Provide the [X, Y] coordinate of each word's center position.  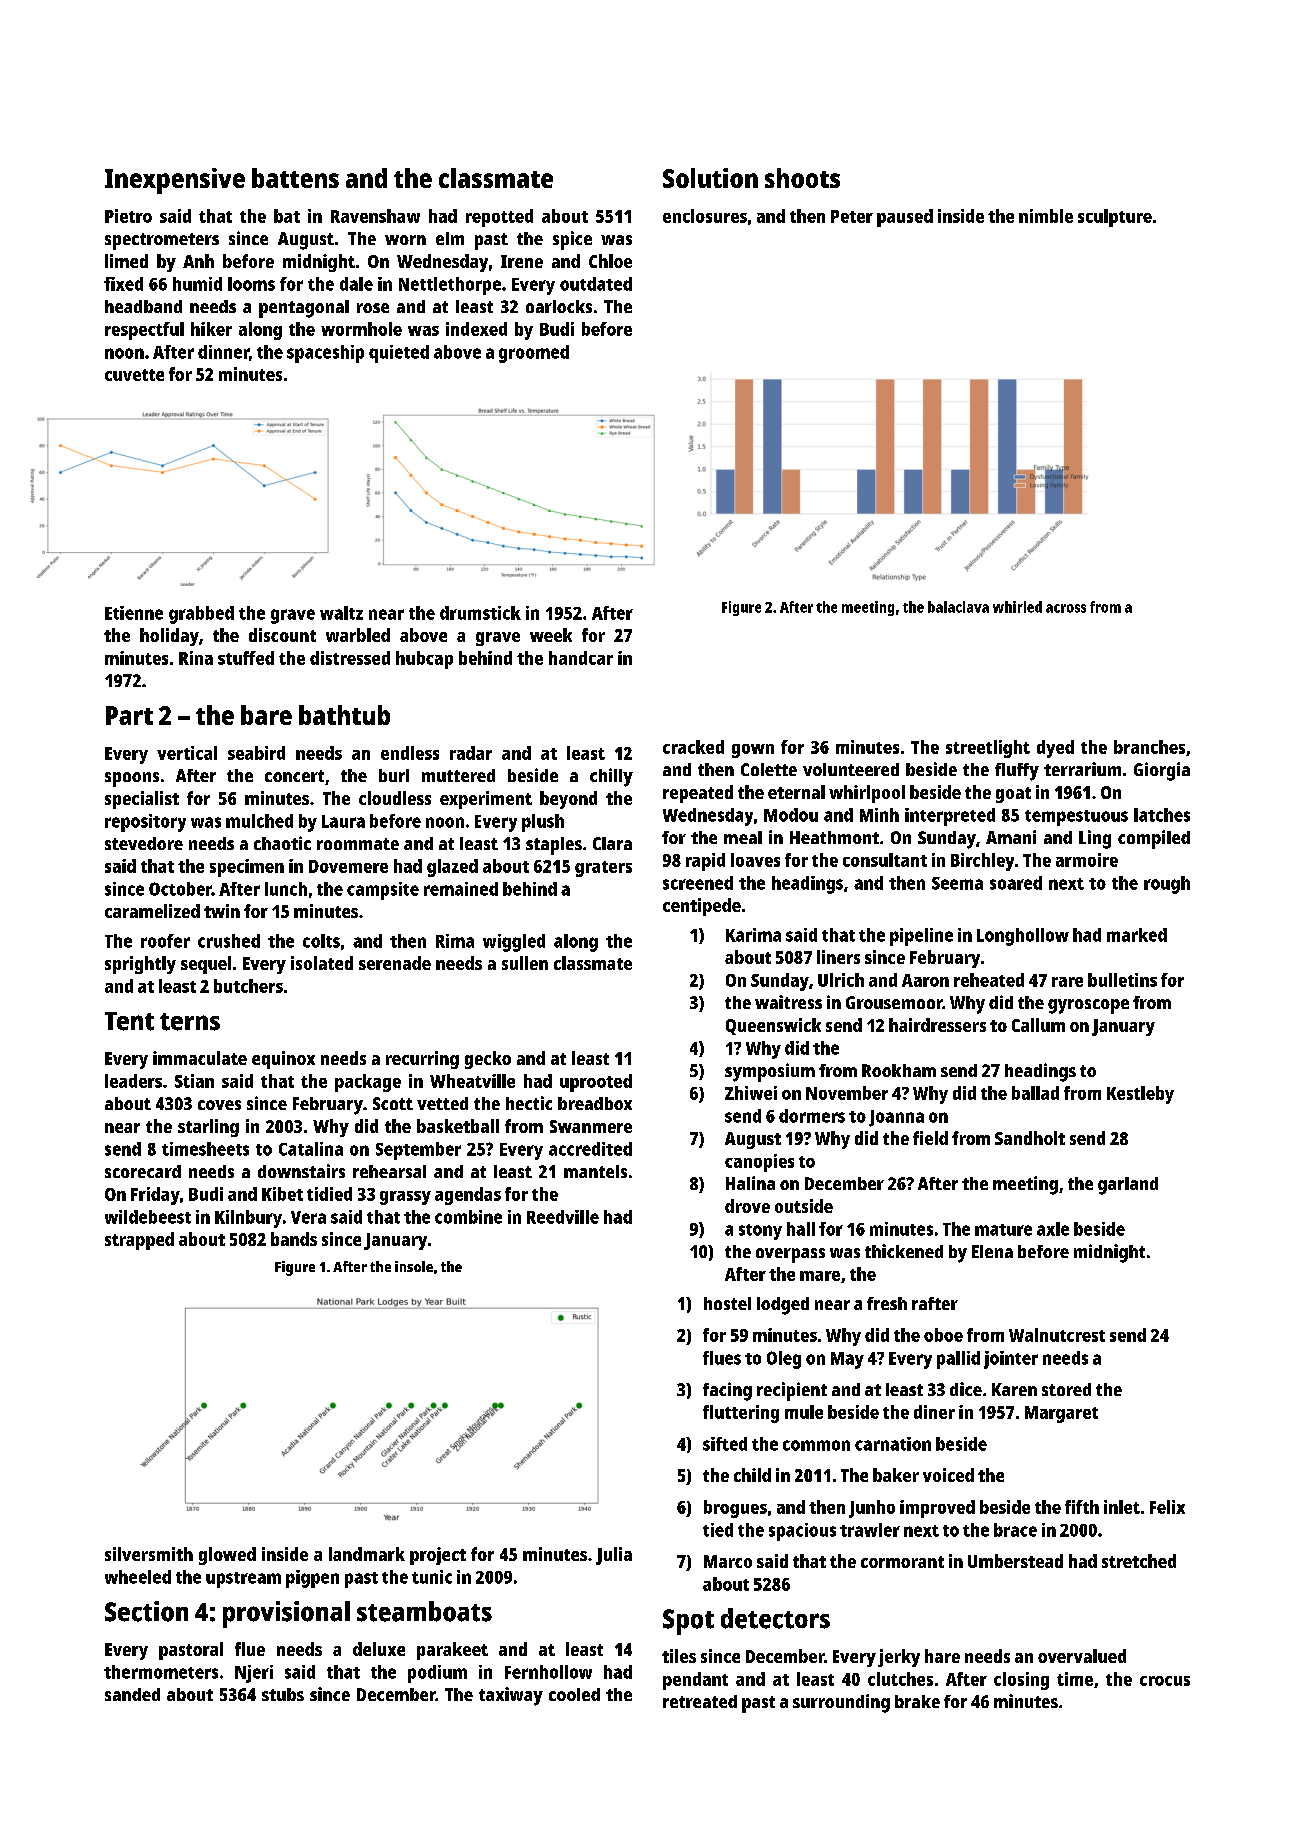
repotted [499, 218]
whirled [1017, 607]
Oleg [784, 1360]
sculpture [1115, 218]
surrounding [841, 1703]
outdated [596, 284]
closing [1021, 1681]
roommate [358, 844]
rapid [705, 862]
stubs [283, 1694]
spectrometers [162, 241]
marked [1137, 935]
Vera [308, 1217]
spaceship [325, 354]
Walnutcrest [1057, 1335]
